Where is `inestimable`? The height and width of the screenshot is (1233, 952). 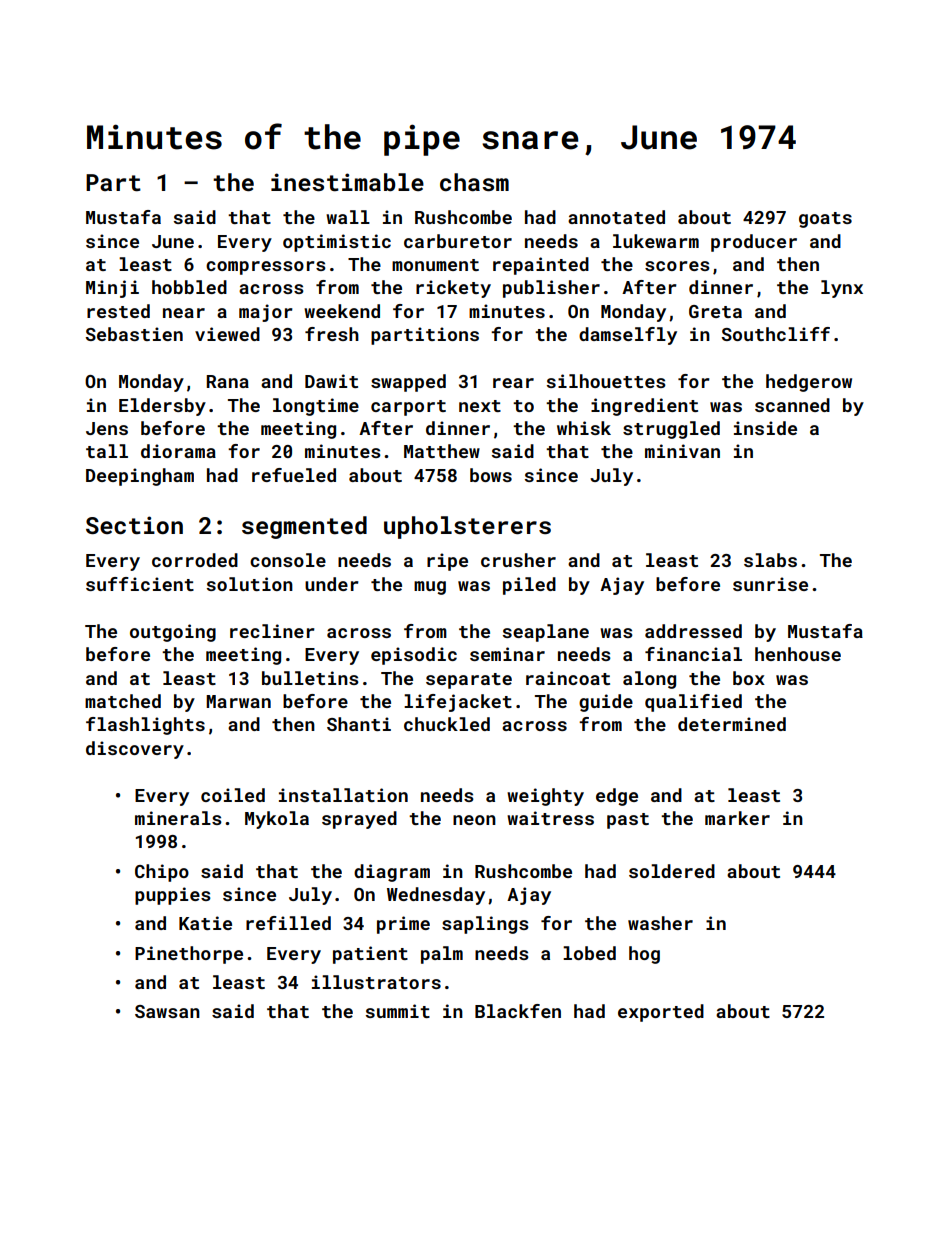
inestimable is located at coordinates (347, 182).
